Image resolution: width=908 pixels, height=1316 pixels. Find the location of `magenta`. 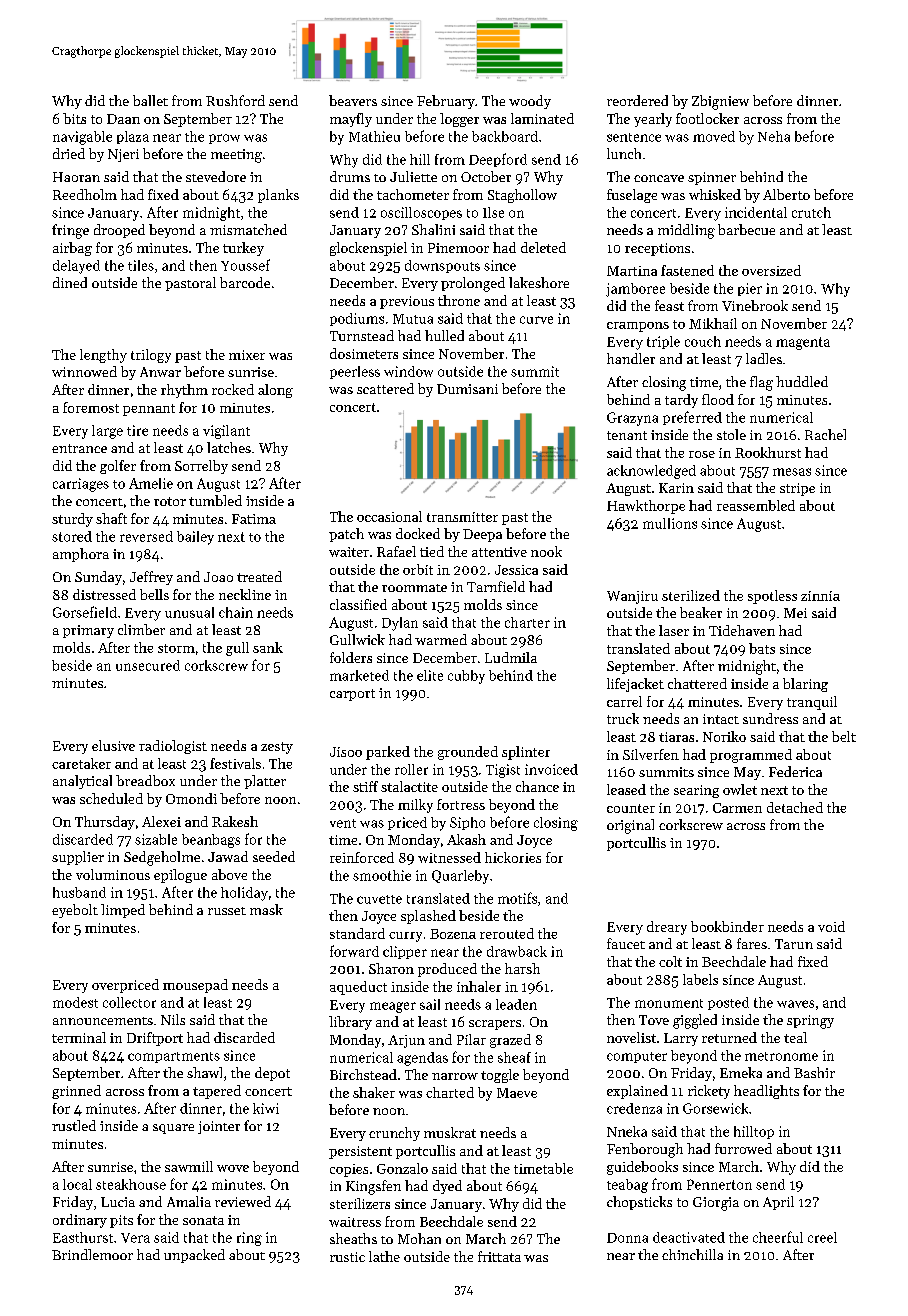

magenta is located at coordinates (803, 343).
